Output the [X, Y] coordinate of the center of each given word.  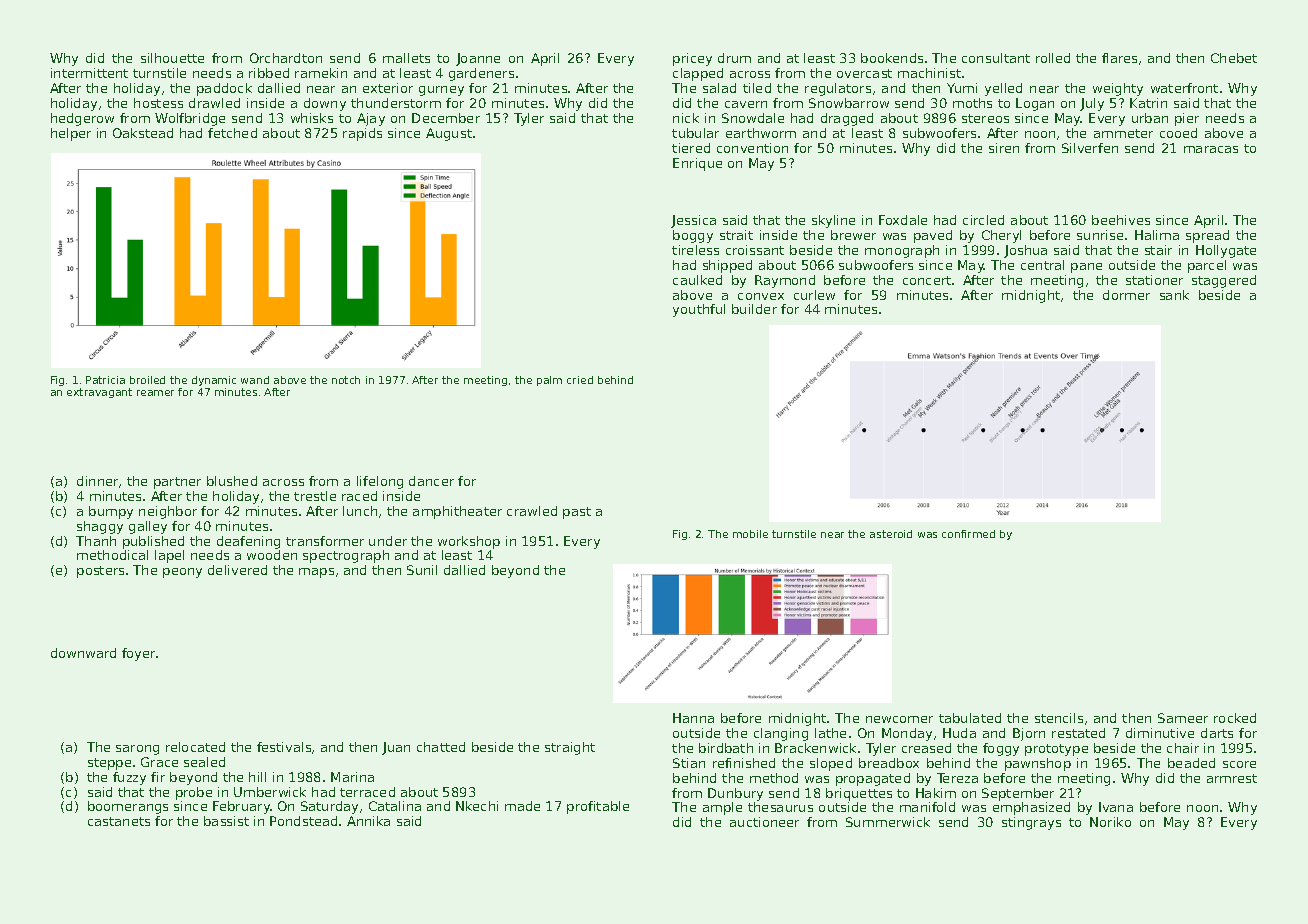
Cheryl [1001, 236]
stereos [985, 118]
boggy [693, 236]
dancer [431, 481]
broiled [147, 380]
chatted [441, 747]
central [1042, 265]
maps [316, 573]
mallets [406, 58]
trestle [315, 496]
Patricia [105, 380]
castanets [119, 821]
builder [754, 309]
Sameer [1183, 718]
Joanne [478, 59]
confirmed [968, 534]
